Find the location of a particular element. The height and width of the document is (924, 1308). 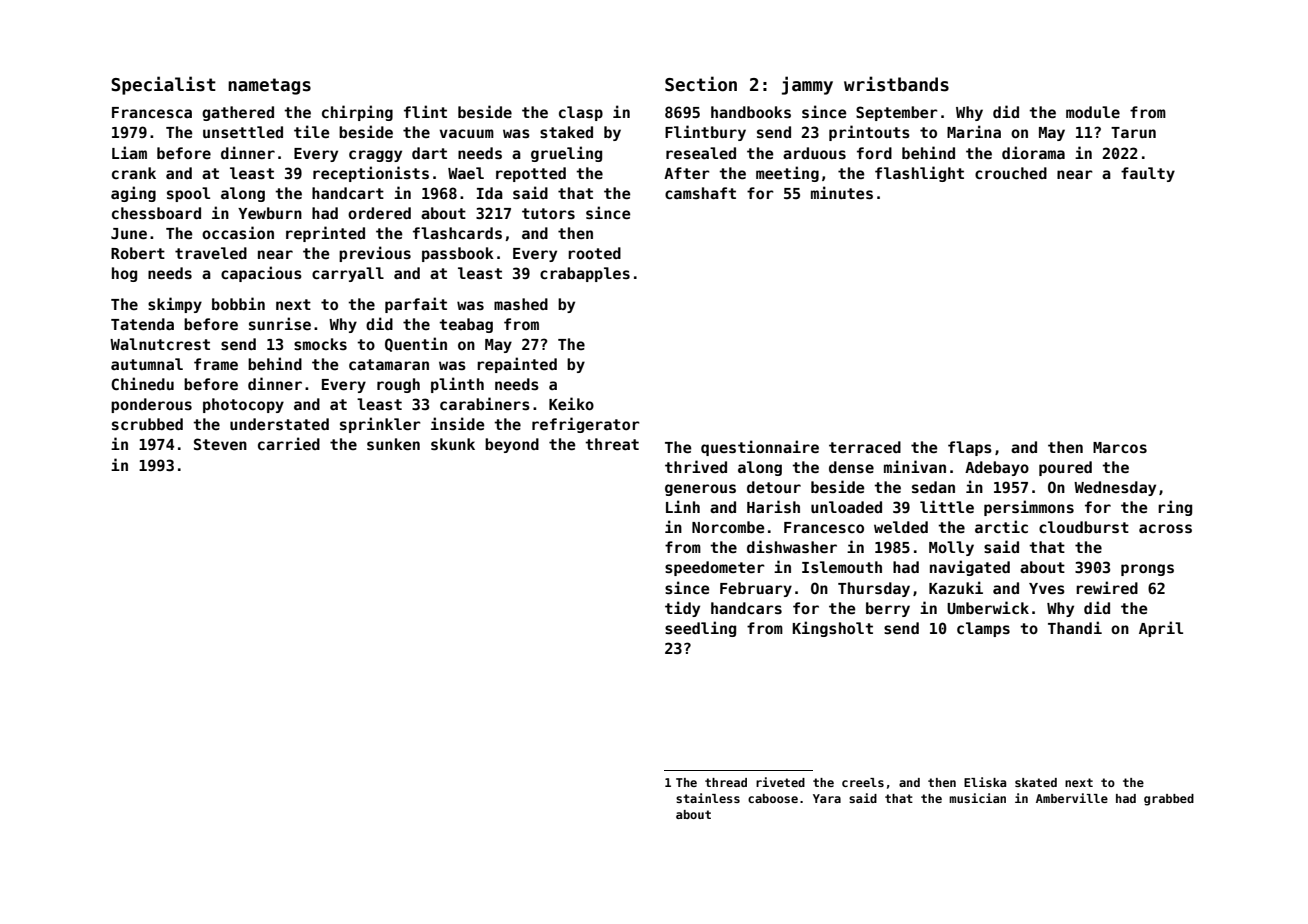

stainless is located at coordinates (708, 798).
